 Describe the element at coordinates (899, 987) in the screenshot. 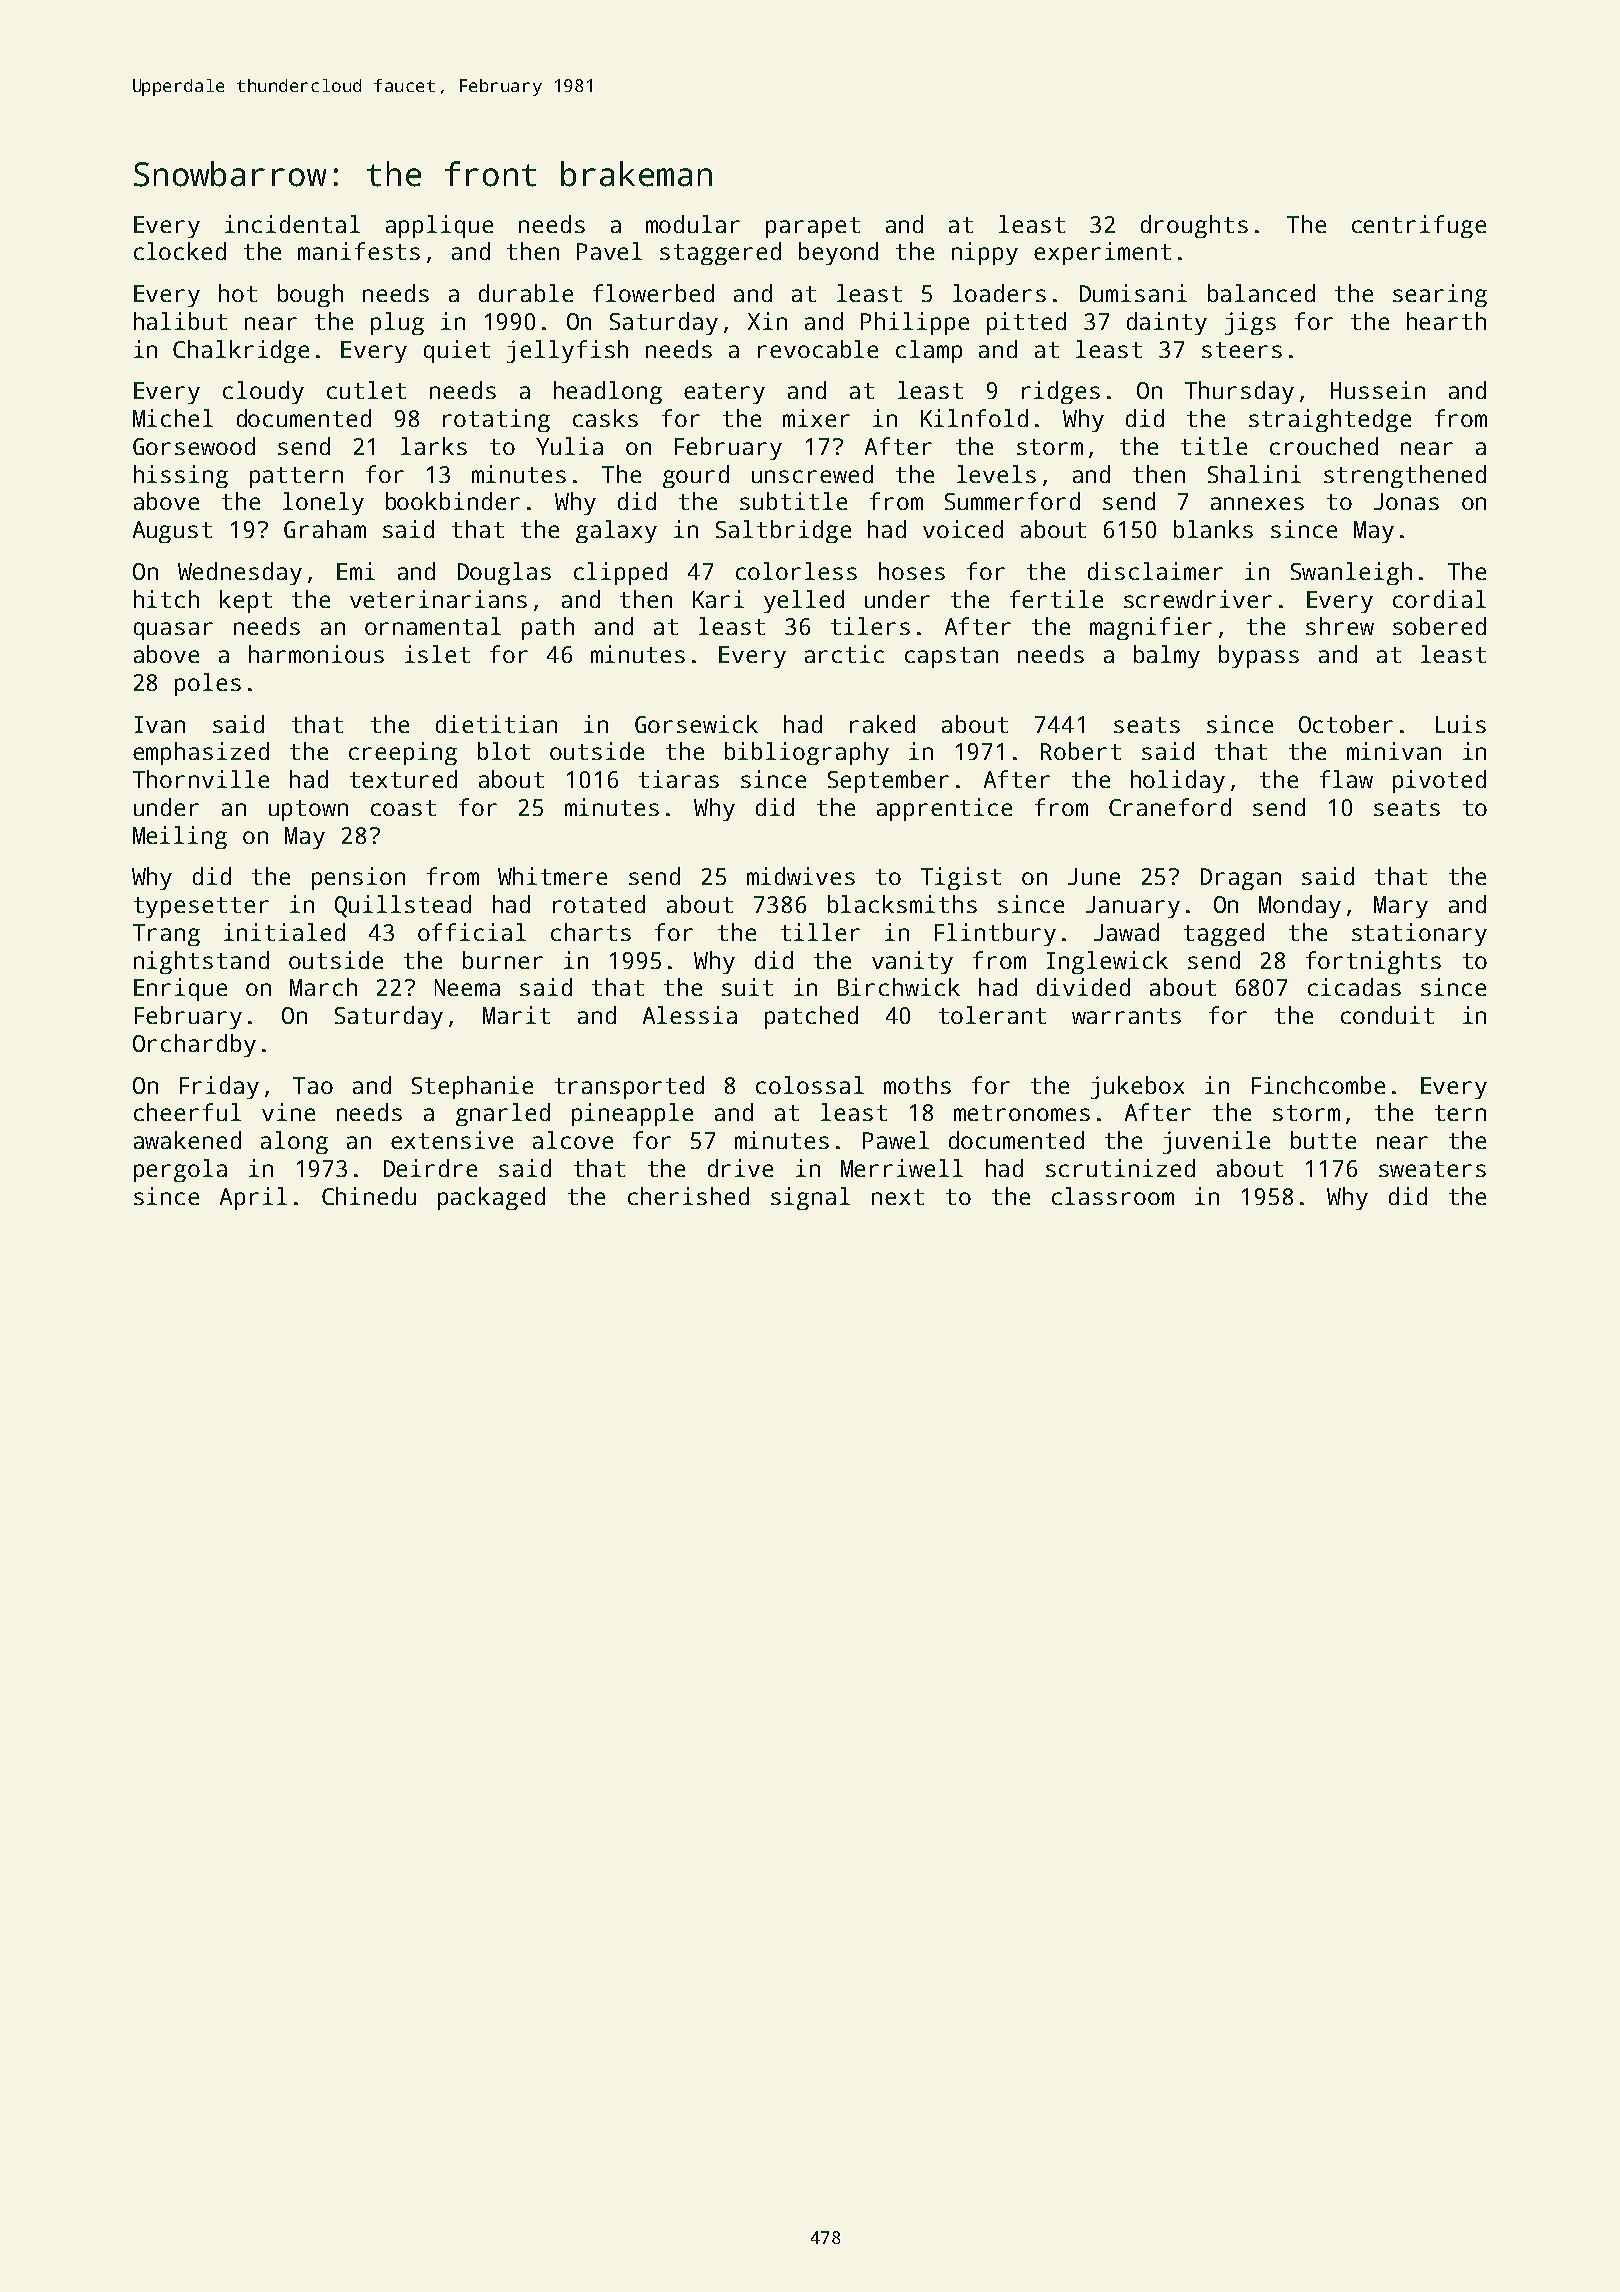

I see `Birchwick` at that location.
